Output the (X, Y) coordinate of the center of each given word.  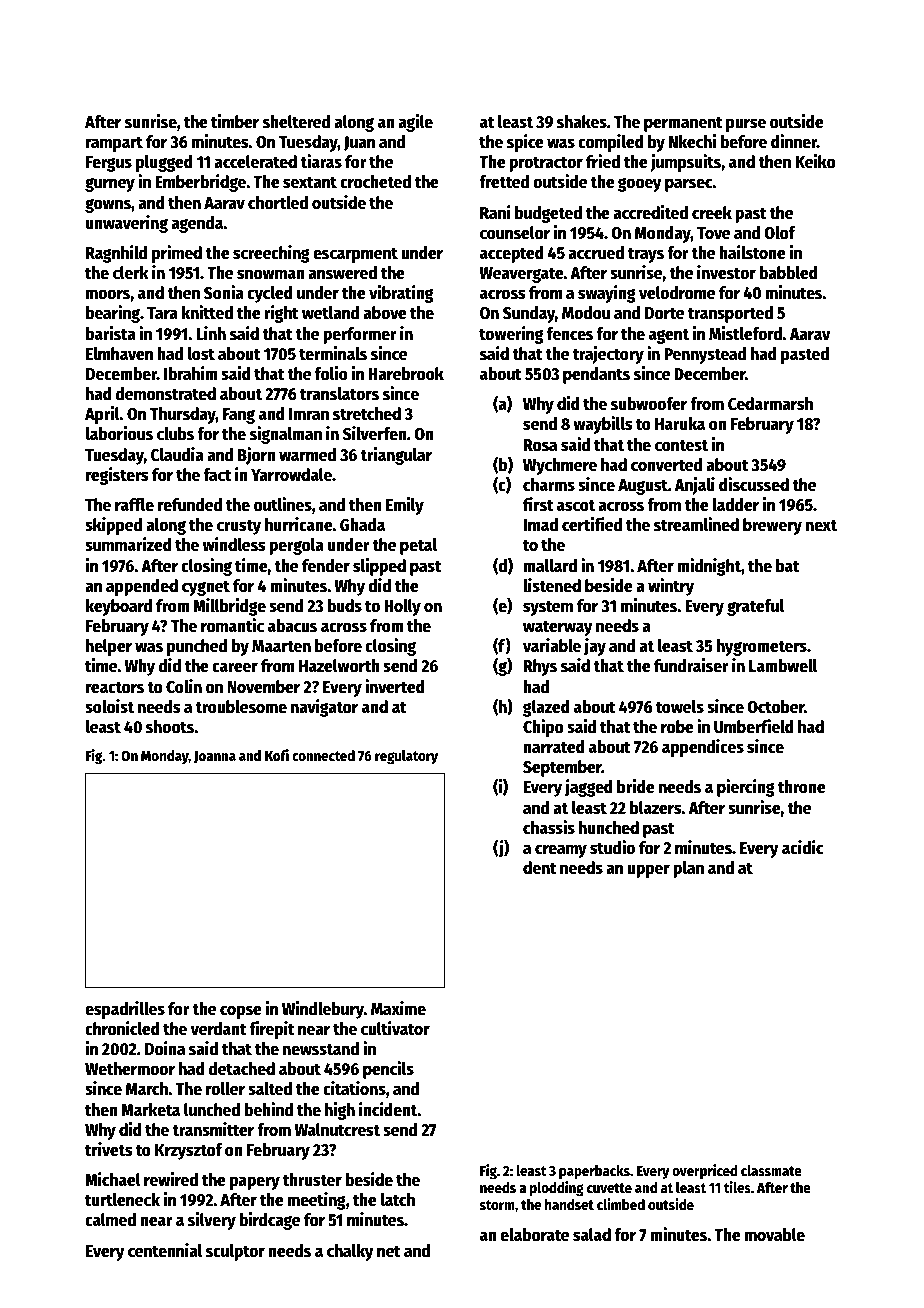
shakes (582, 122)
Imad (541, 525)
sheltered (296, 122)
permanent (683, 124)
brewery (772, 526)
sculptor (235, 1252)
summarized (128, 544)
